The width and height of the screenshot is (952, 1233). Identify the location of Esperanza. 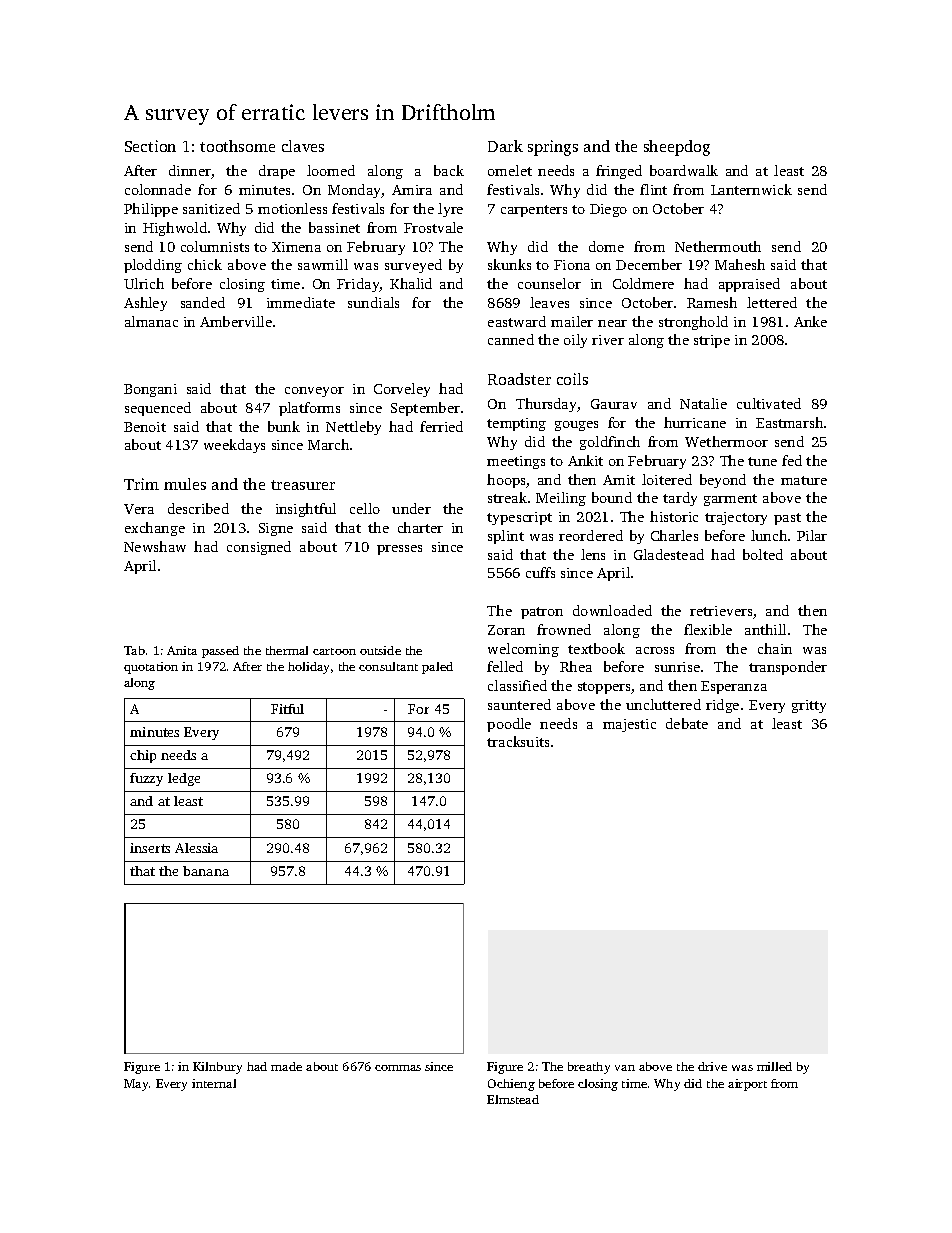
(734, 687).
